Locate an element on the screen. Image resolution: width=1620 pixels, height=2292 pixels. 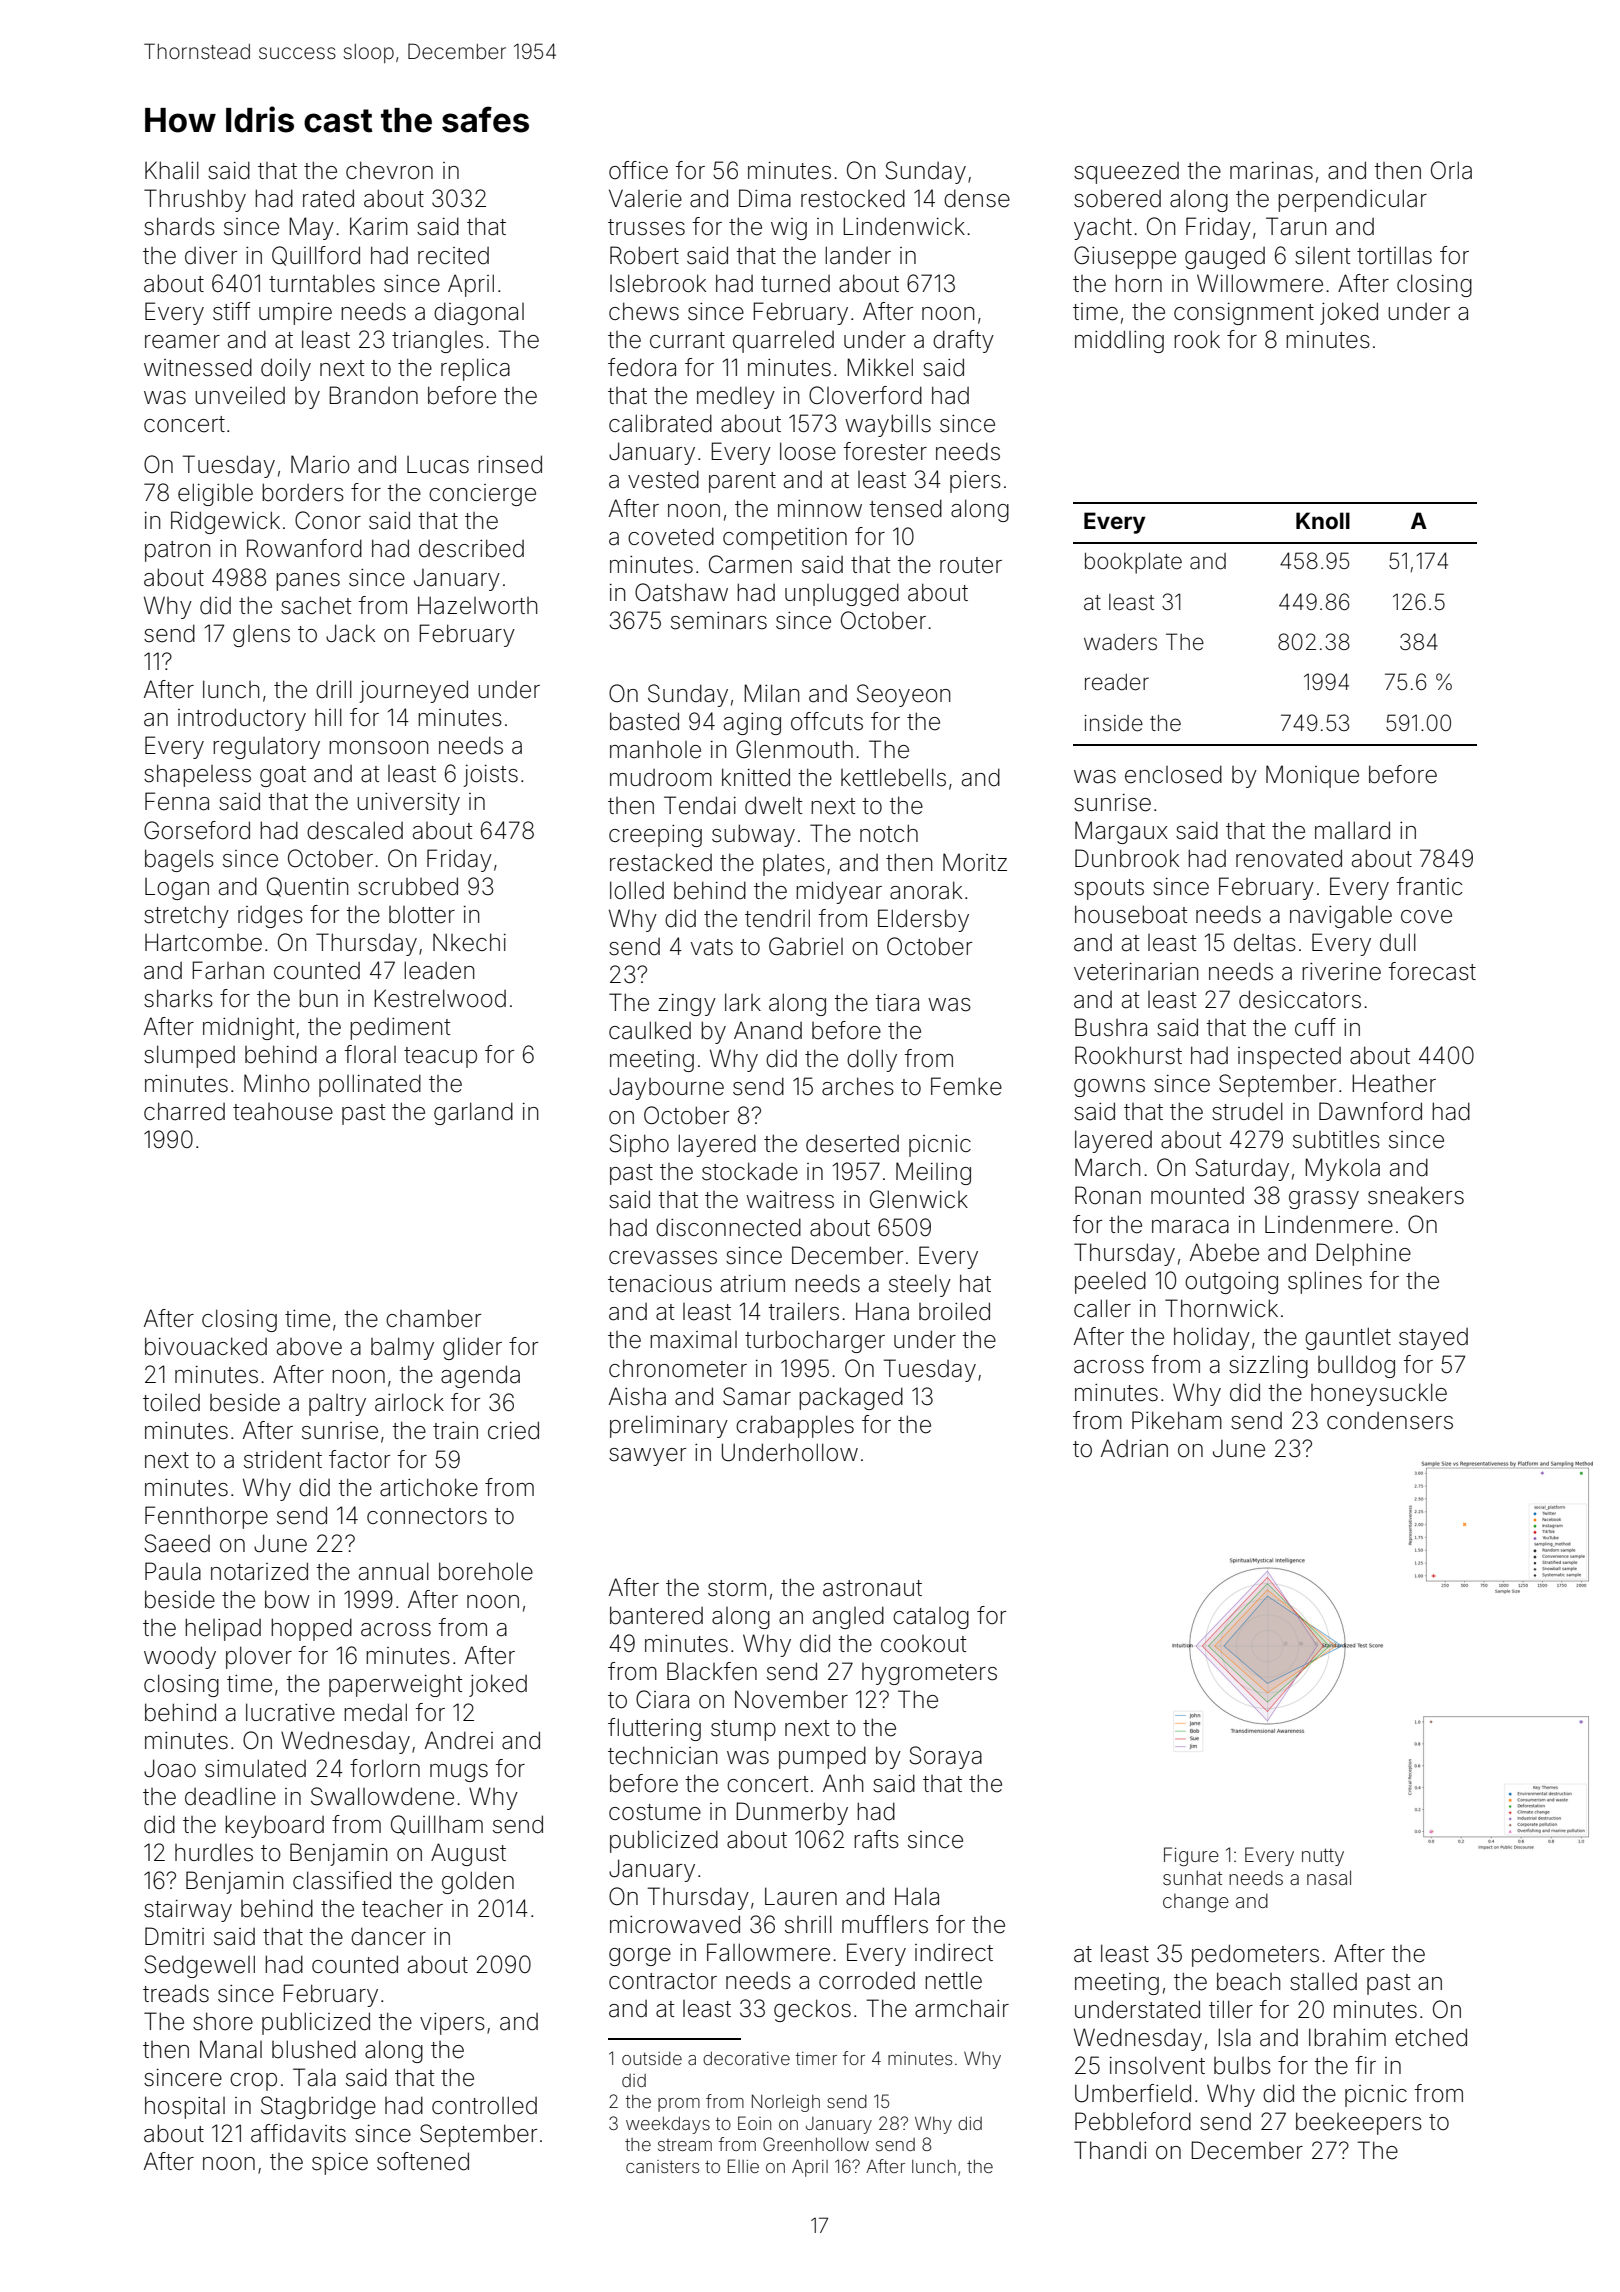
broiled is located at coordinates (954, 1311).
